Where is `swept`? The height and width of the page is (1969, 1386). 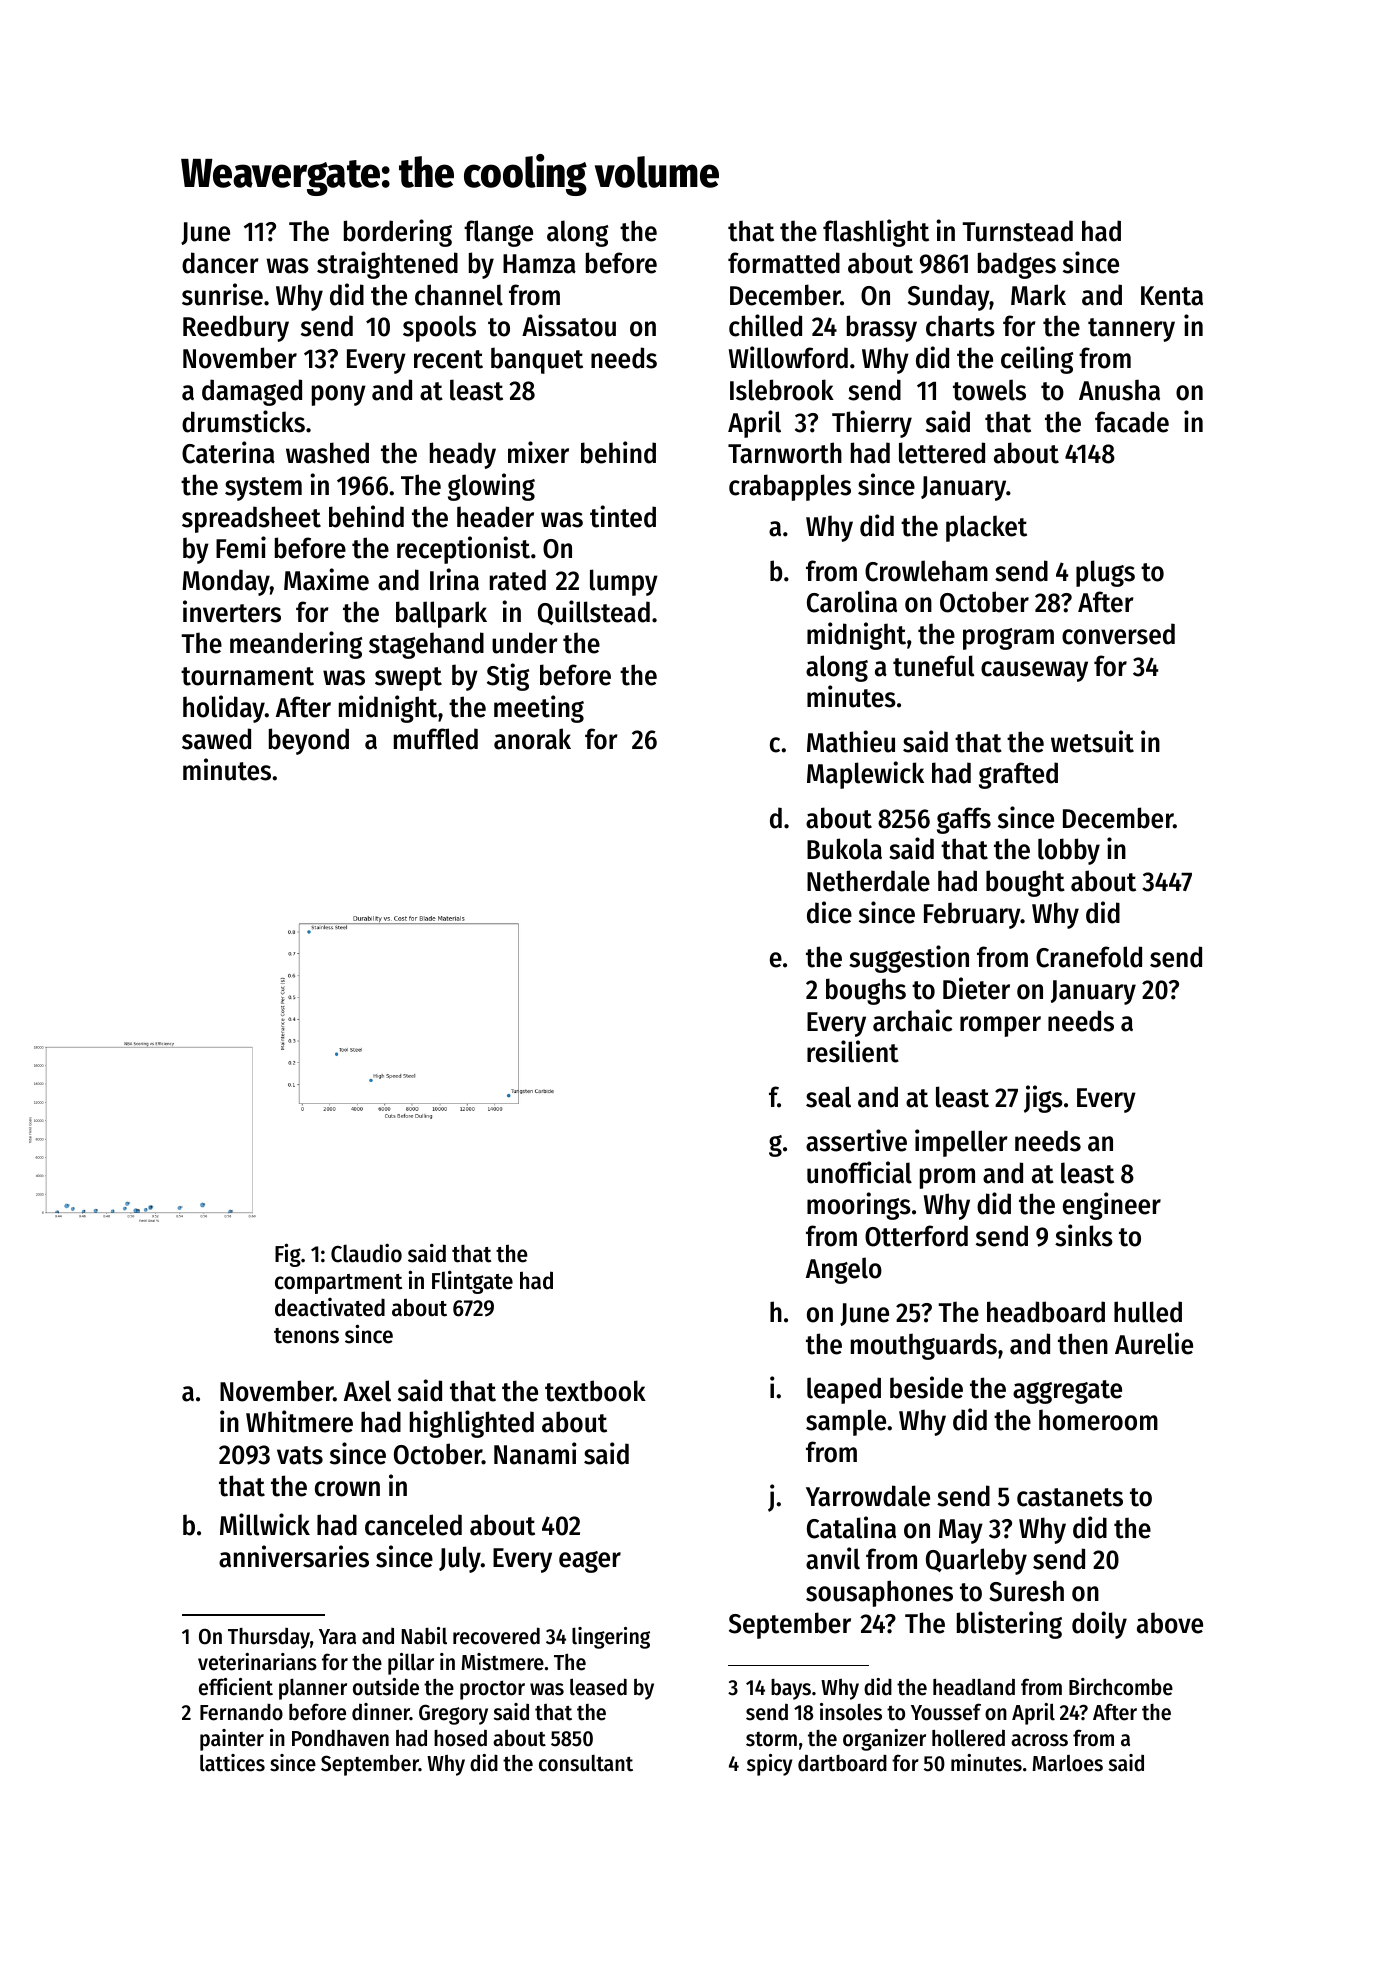 swept is located at coordinates (408, 679).
